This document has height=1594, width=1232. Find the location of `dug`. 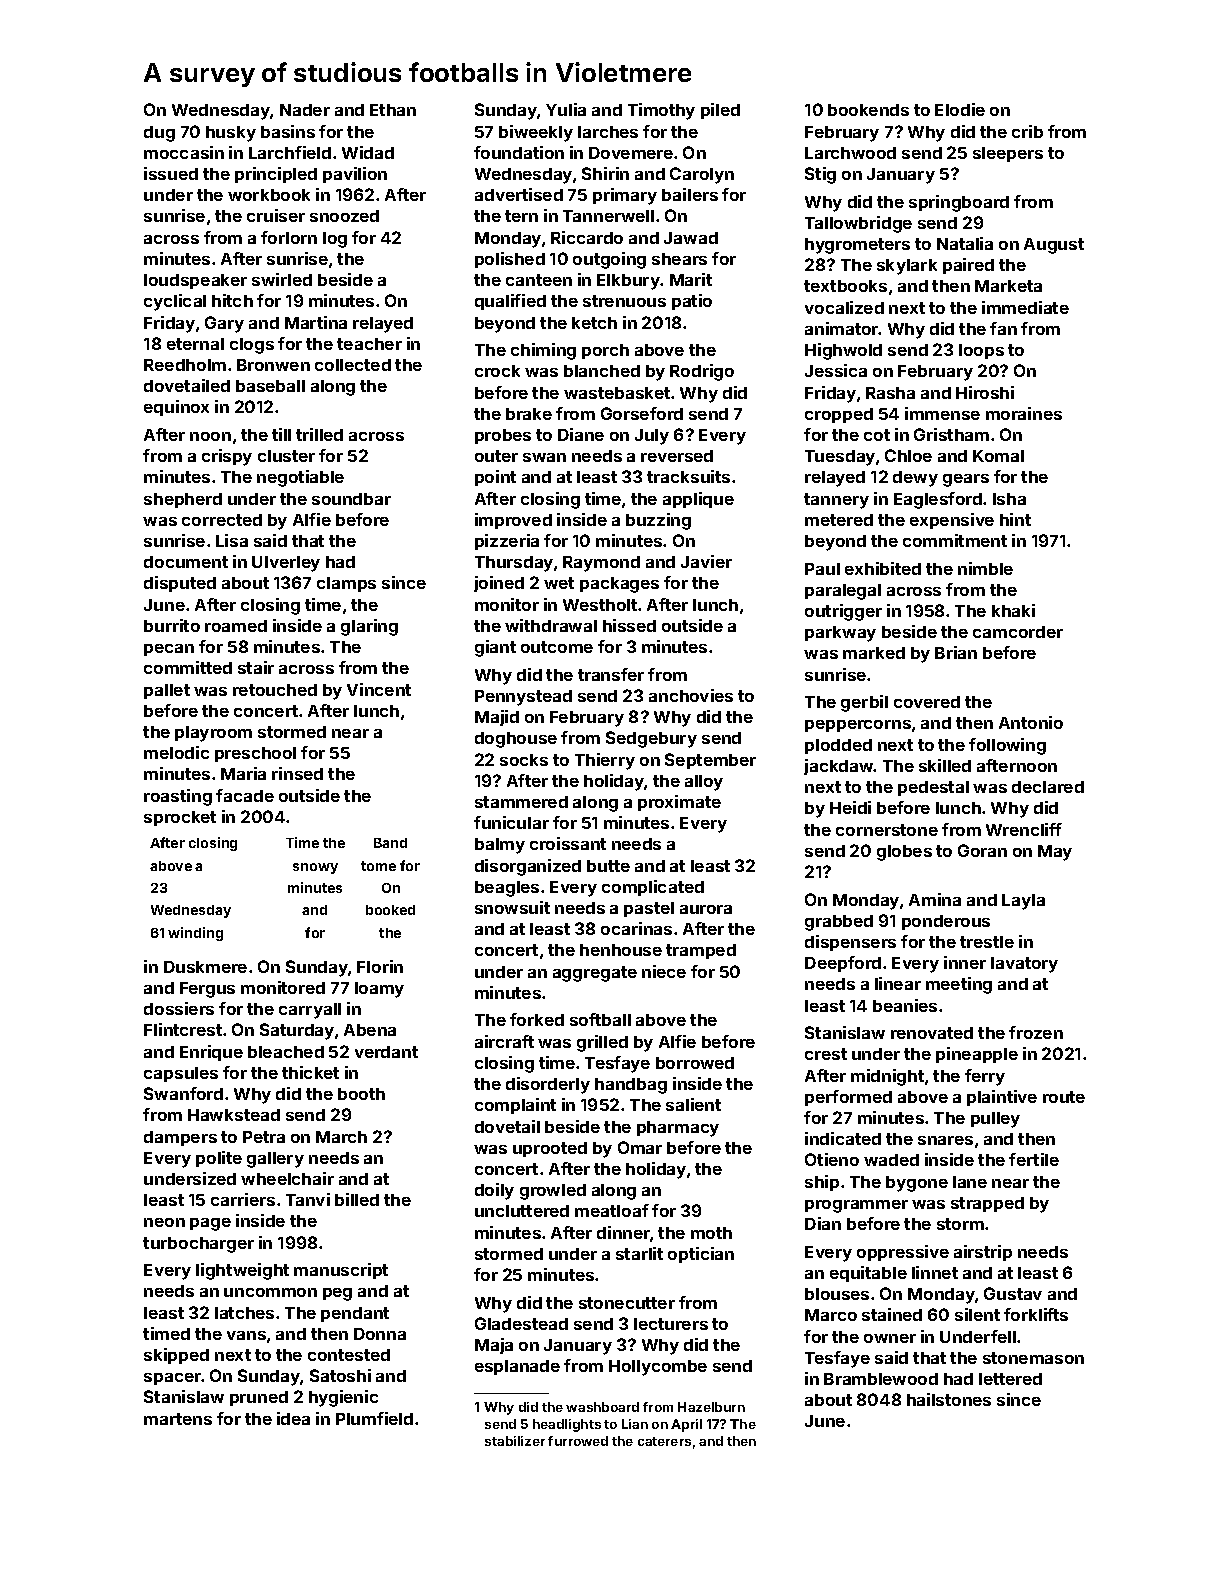

dug is located at coordinates (159, 134).
